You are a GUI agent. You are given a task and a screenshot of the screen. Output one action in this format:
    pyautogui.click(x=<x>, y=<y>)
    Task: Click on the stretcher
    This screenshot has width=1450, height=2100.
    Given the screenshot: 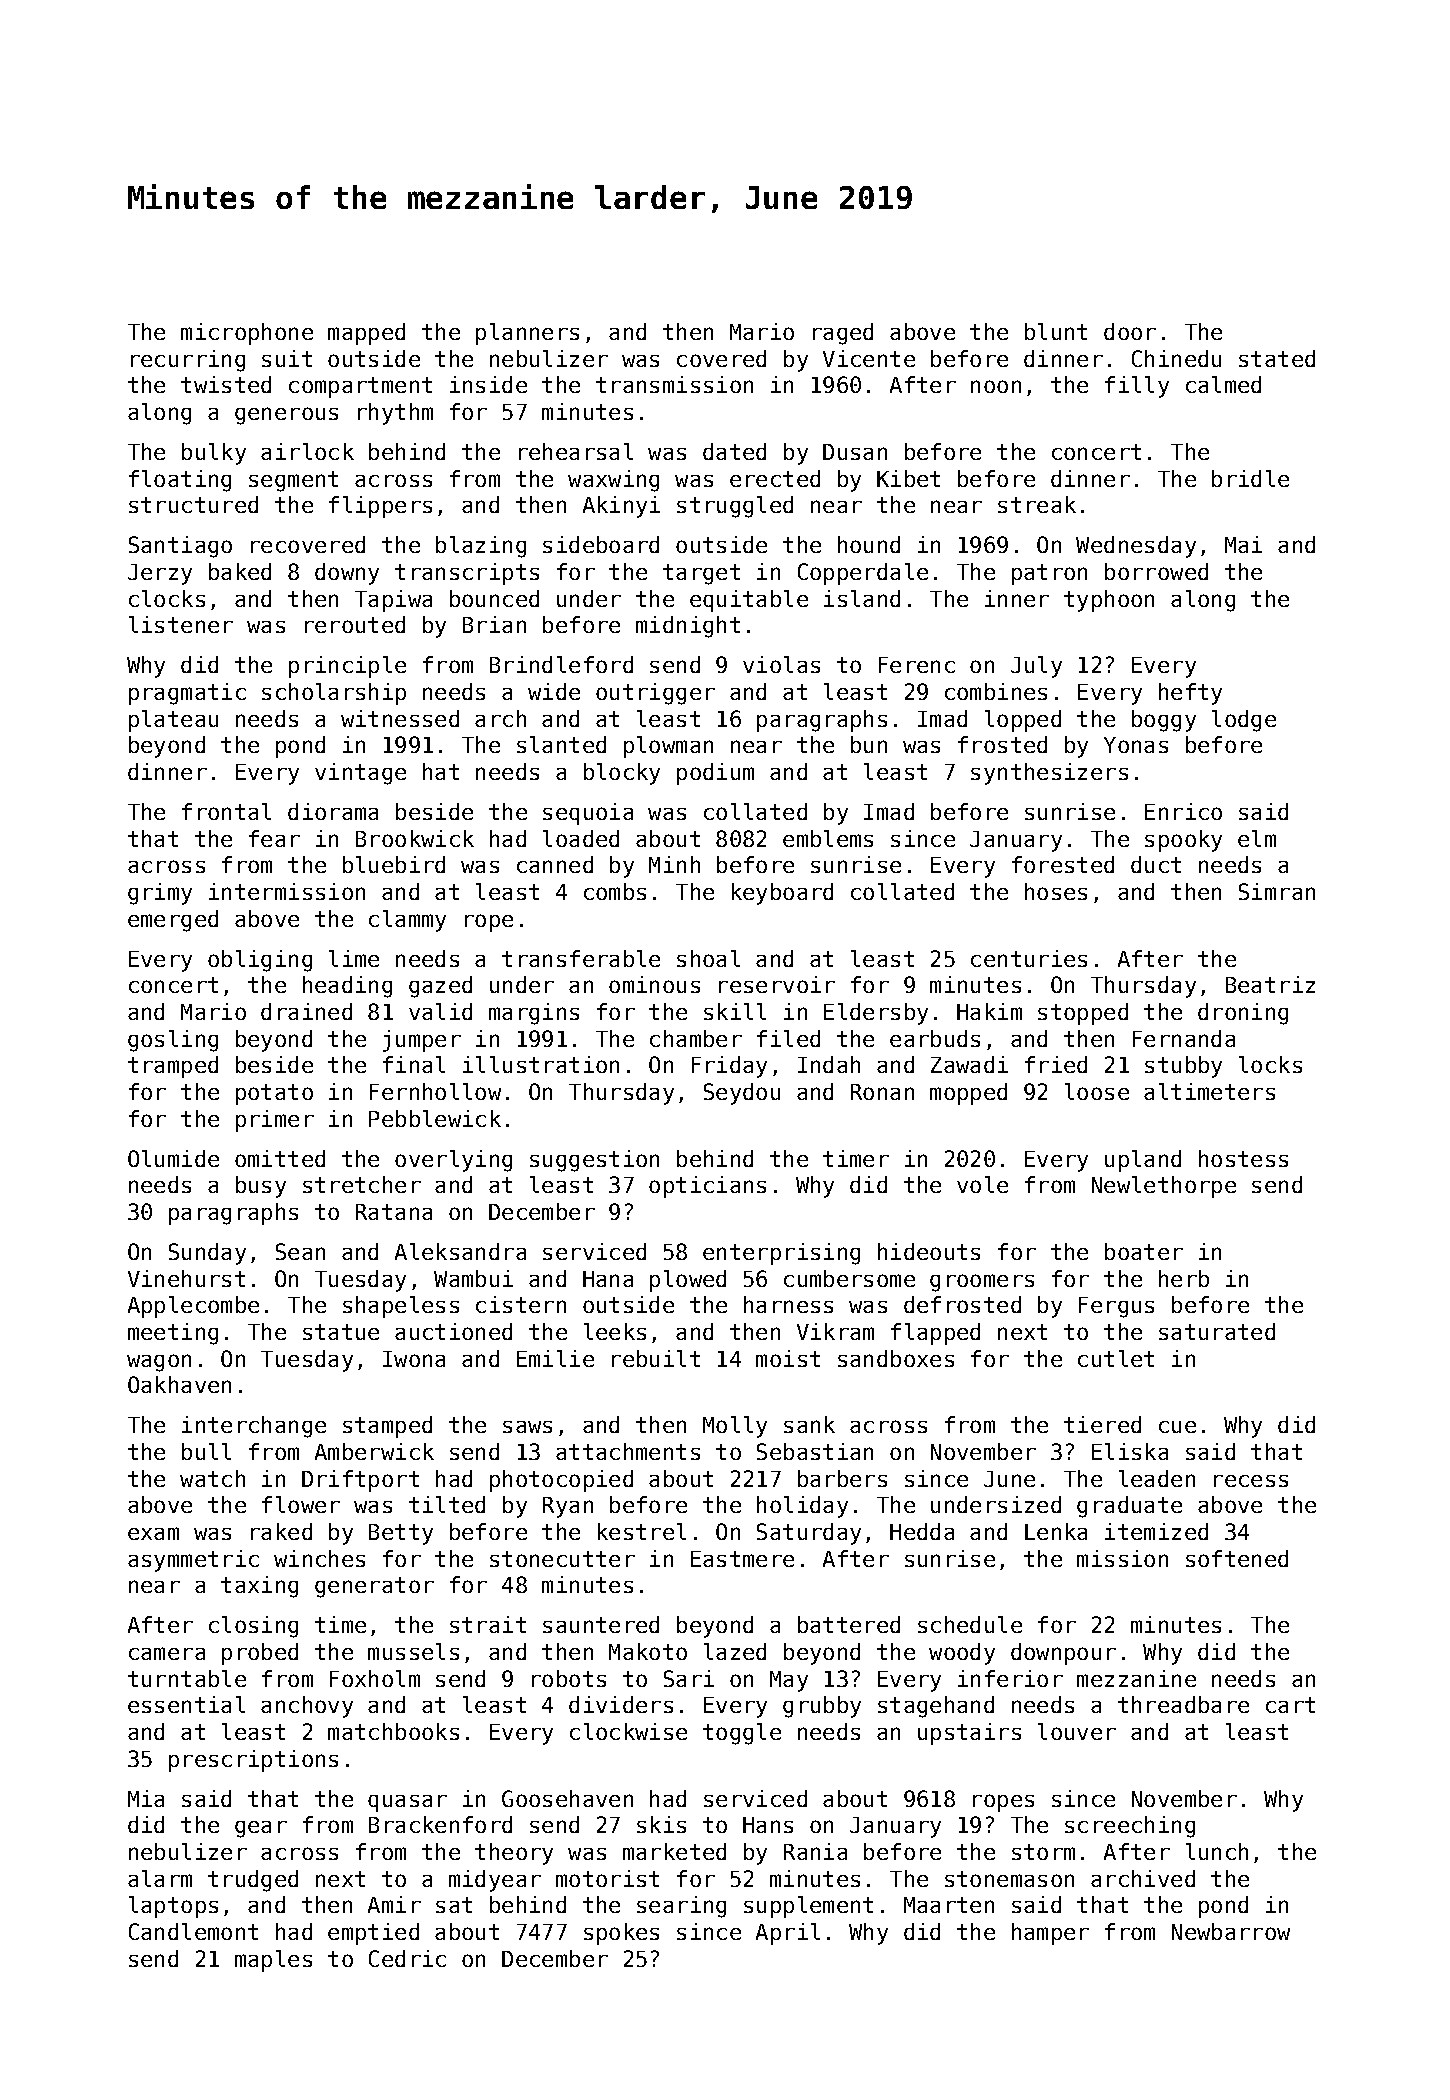 What is the action you would take?
    pyautogui.click(x=362, y=1184)
